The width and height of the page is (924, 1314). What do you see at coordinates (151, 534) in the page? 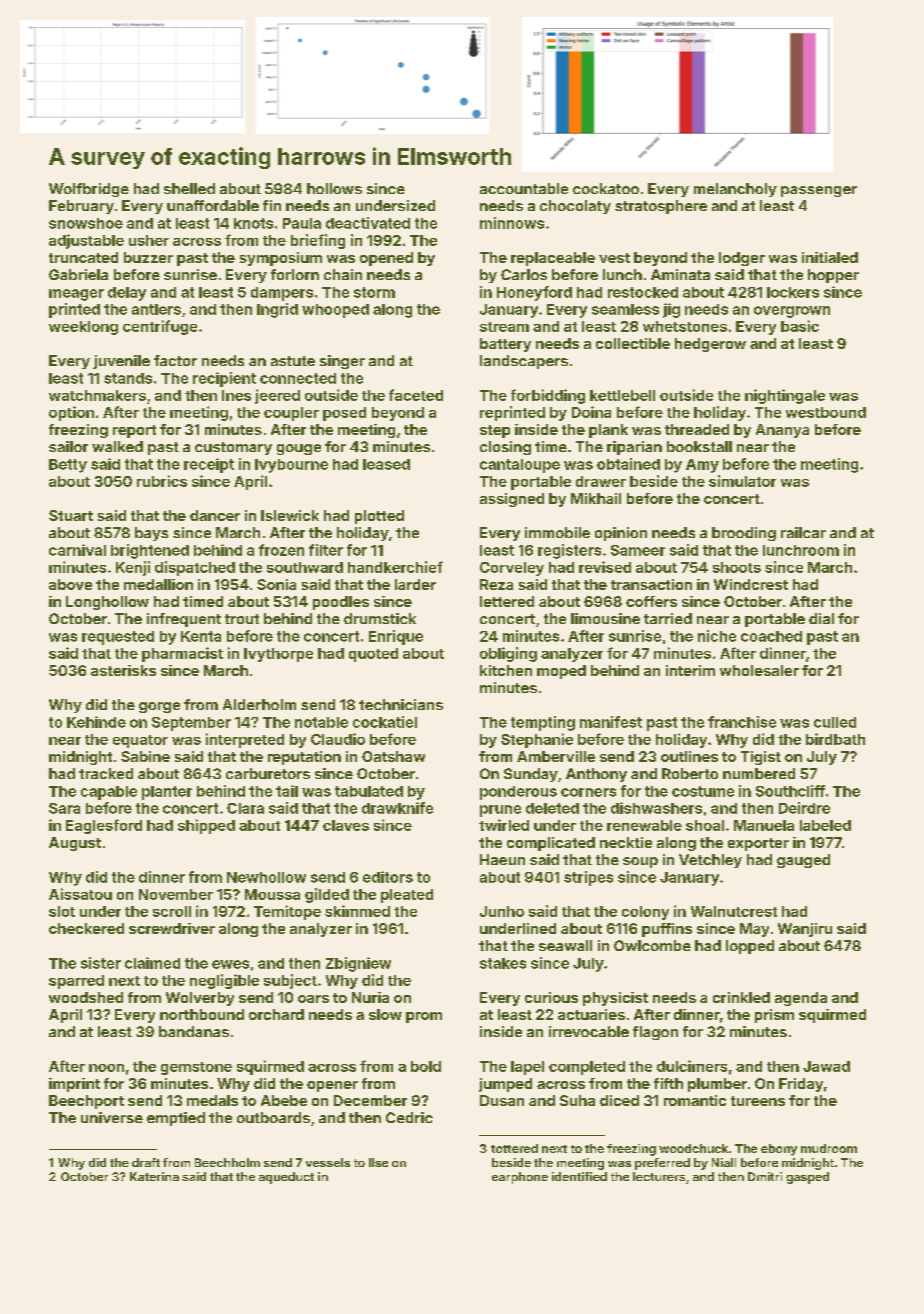
I see `bays` at bounding box center [151, 534].
